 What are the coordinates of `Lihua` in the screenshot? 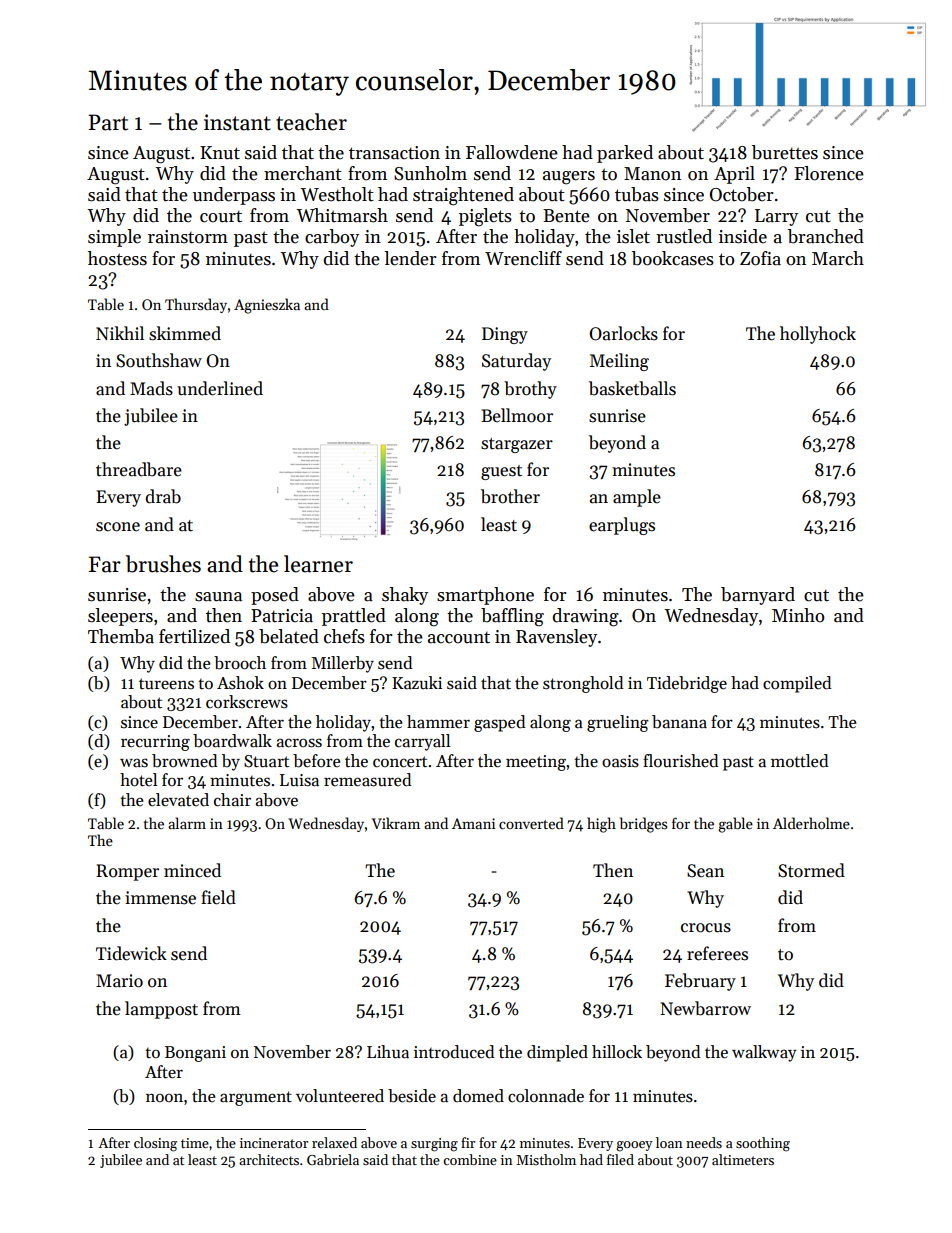 It's located at (388, 1052).
